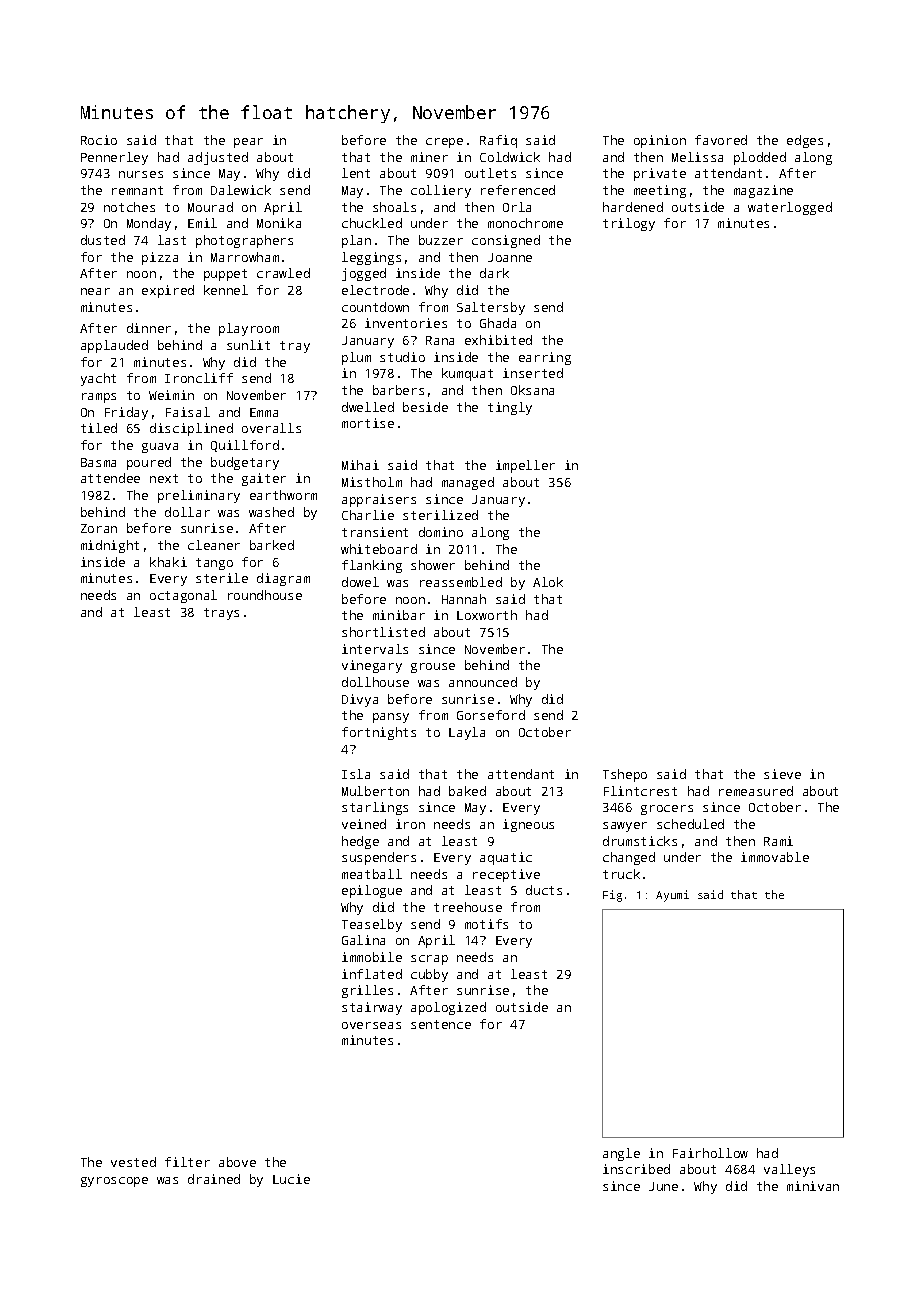  What do you see at coordinates (214, 1179) in the document?
I see `drained` at bounding box center [214, 1179].
